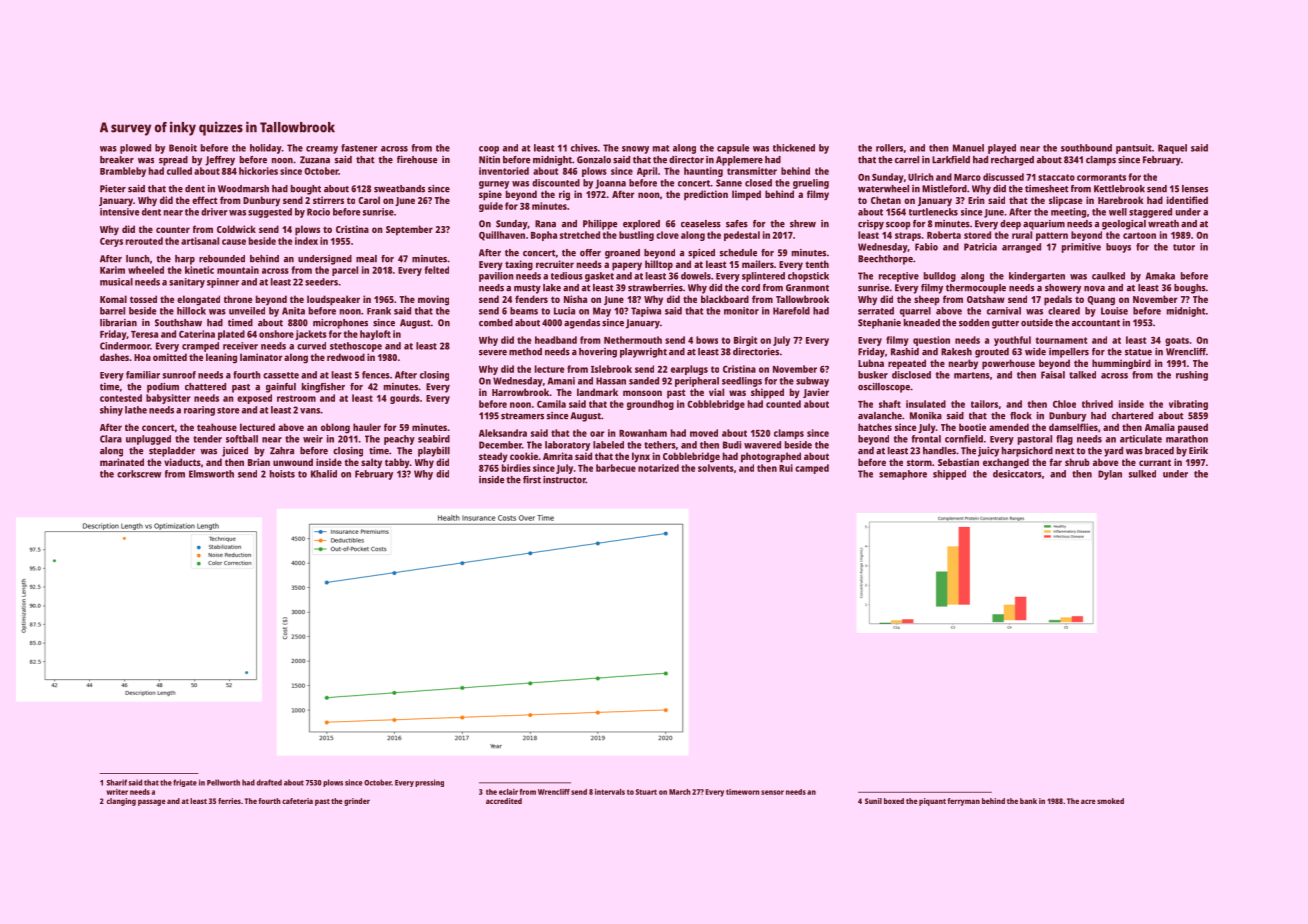 The image size is (1308, 924). What do you see at coordinates (359, 148) in the document?
I see `fastener` at bounding box center [359, 148].
